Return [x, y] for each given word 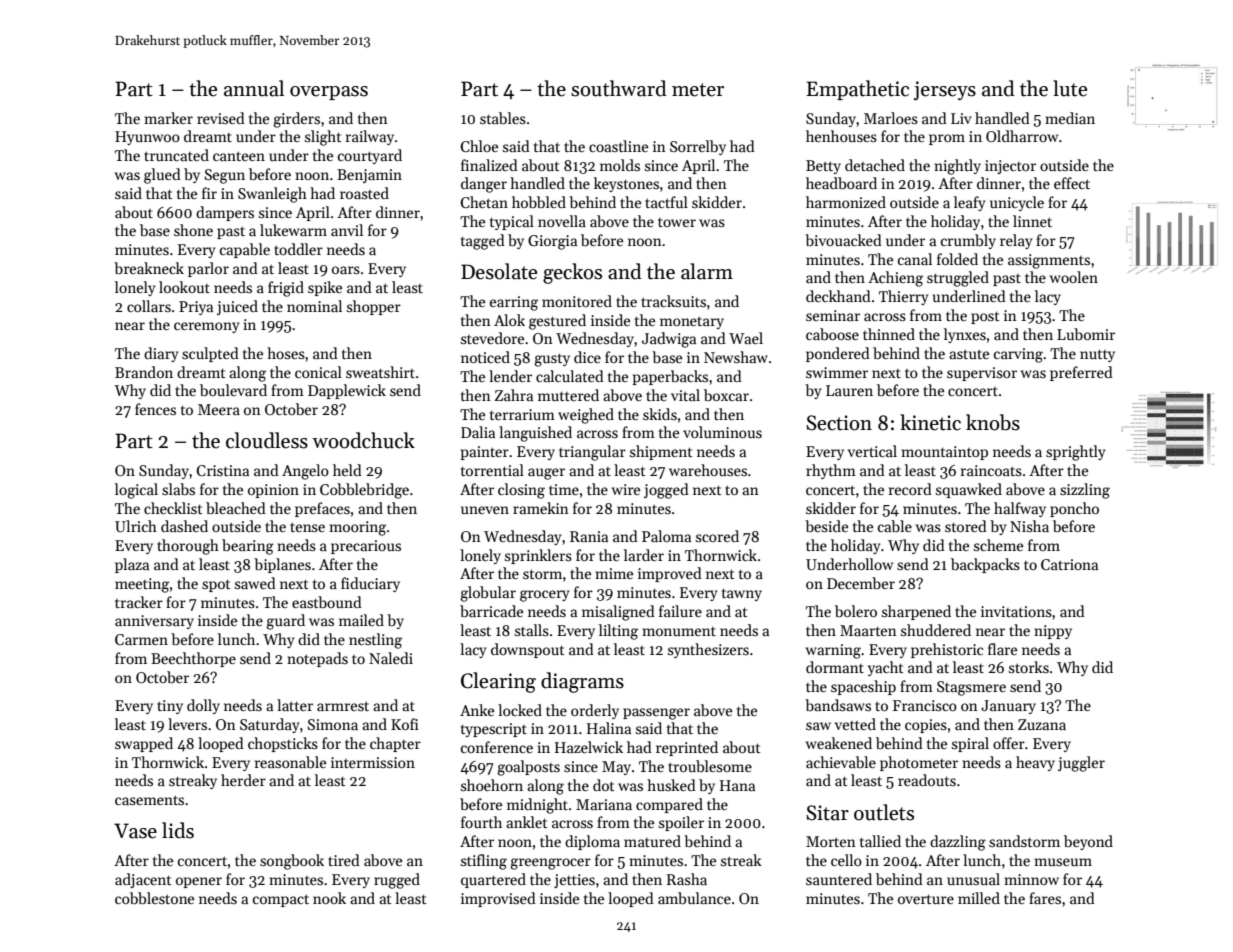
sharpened [916, 612]
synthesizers [708, 650]
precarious [366, 547]
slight [323, 138]
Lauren [849, 390]
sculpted [210, 354]
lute [1070, 88]
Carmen [141, 639]
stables [503, 118]
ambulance [694, 898]
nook [329, 898]
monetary [692, 322]
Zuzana [1042, 724]
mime [614, 573]
